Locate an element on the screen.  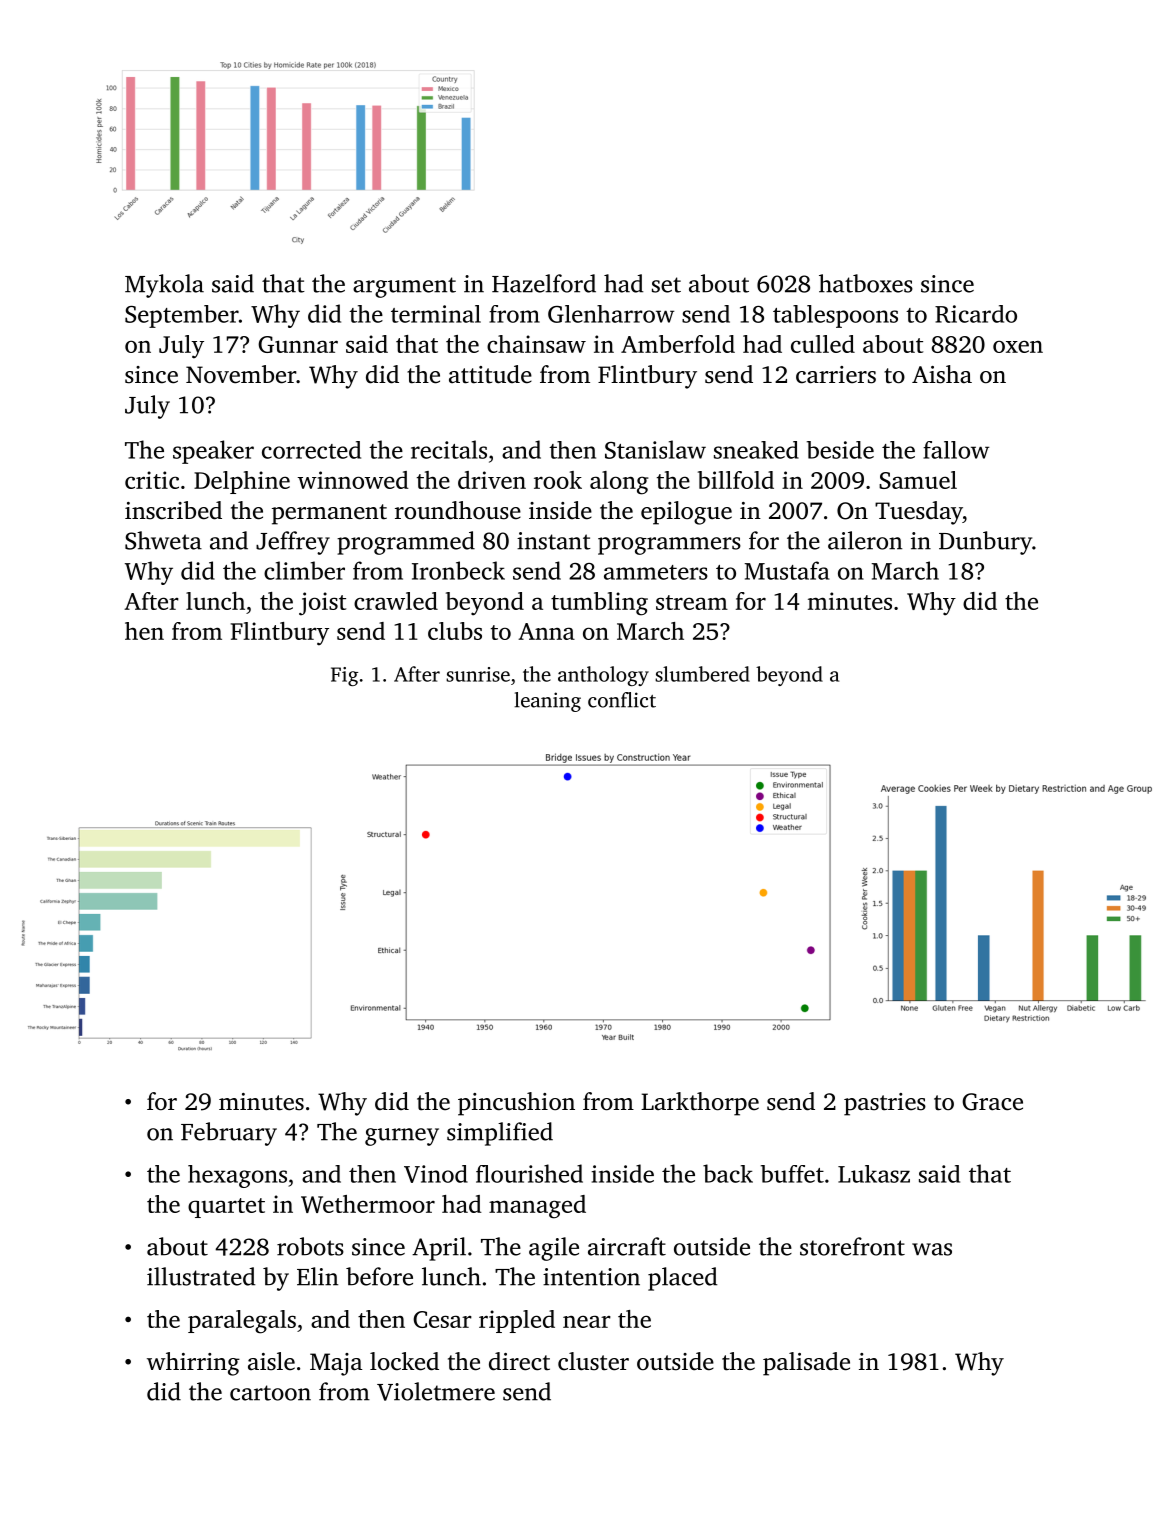
hatboxes is located at coordinates (866, 283).
